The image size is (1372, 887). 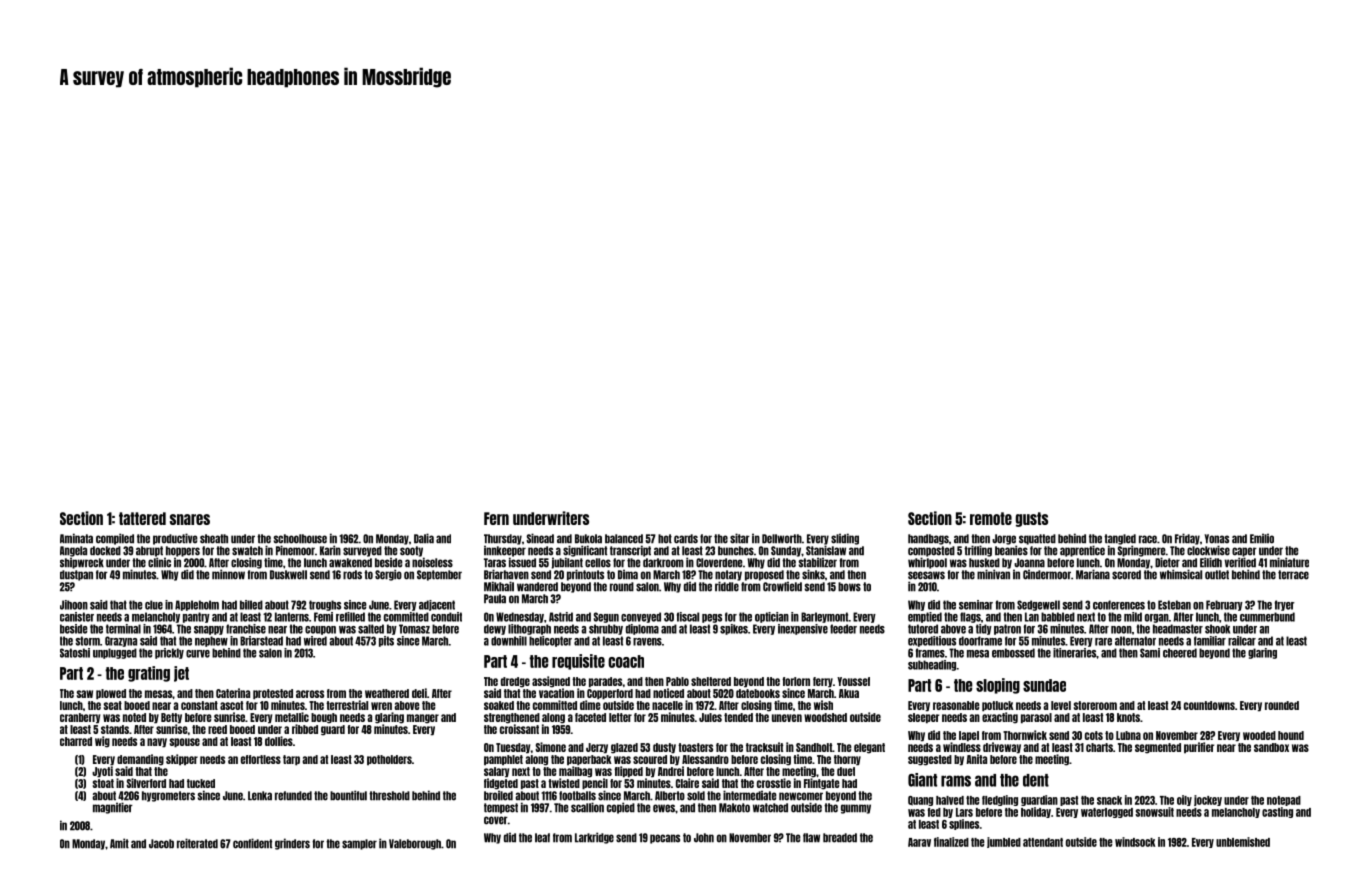 What do you see at coordinates (87, 641) in the document?
I see `storm` at bounding box center [87, 641].
